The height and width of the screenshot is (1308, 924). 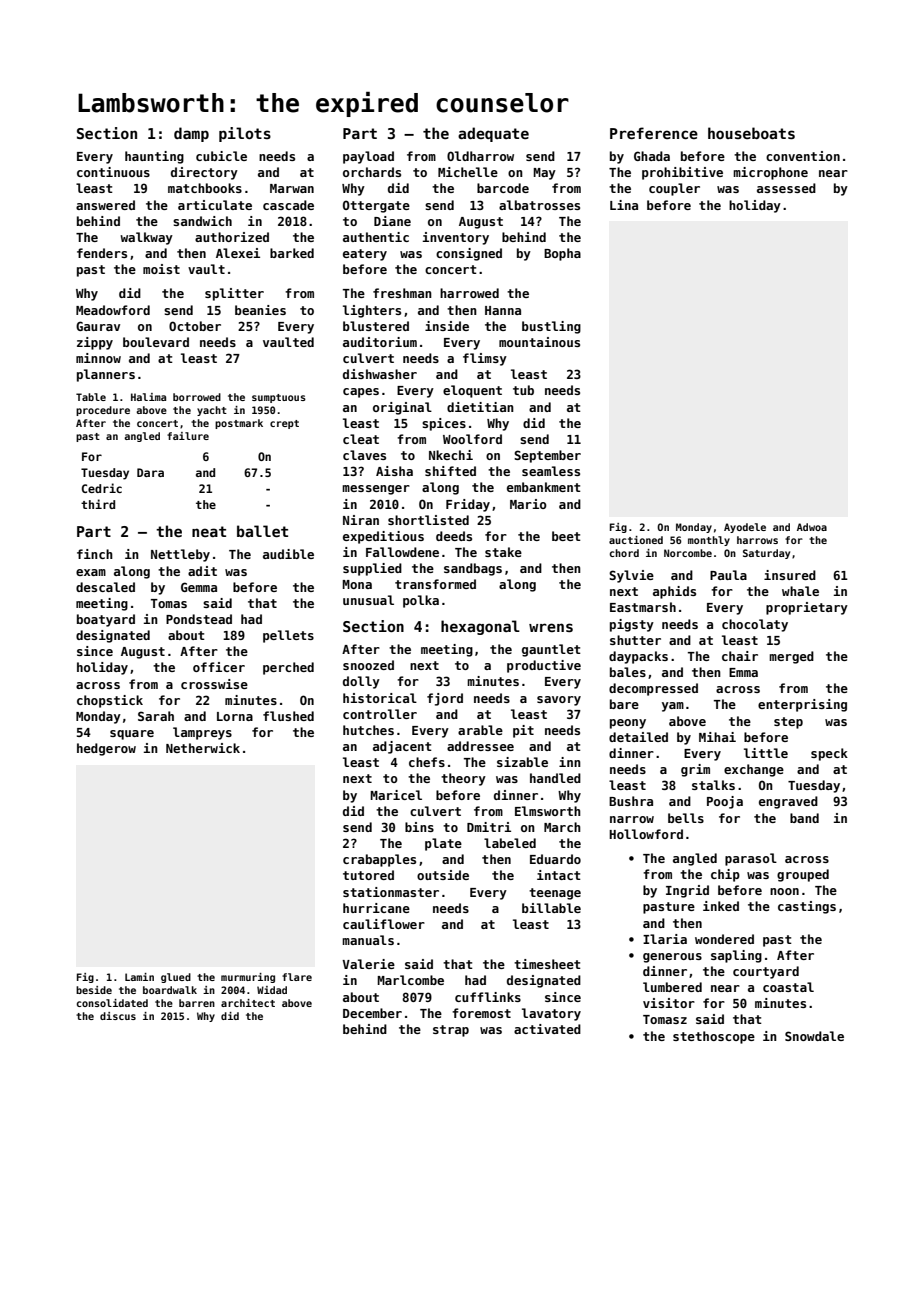 What do you see at coordinates (814, 1036) in the screenshot?
I see `Snowdale` at bounding box center [814, 1036].
